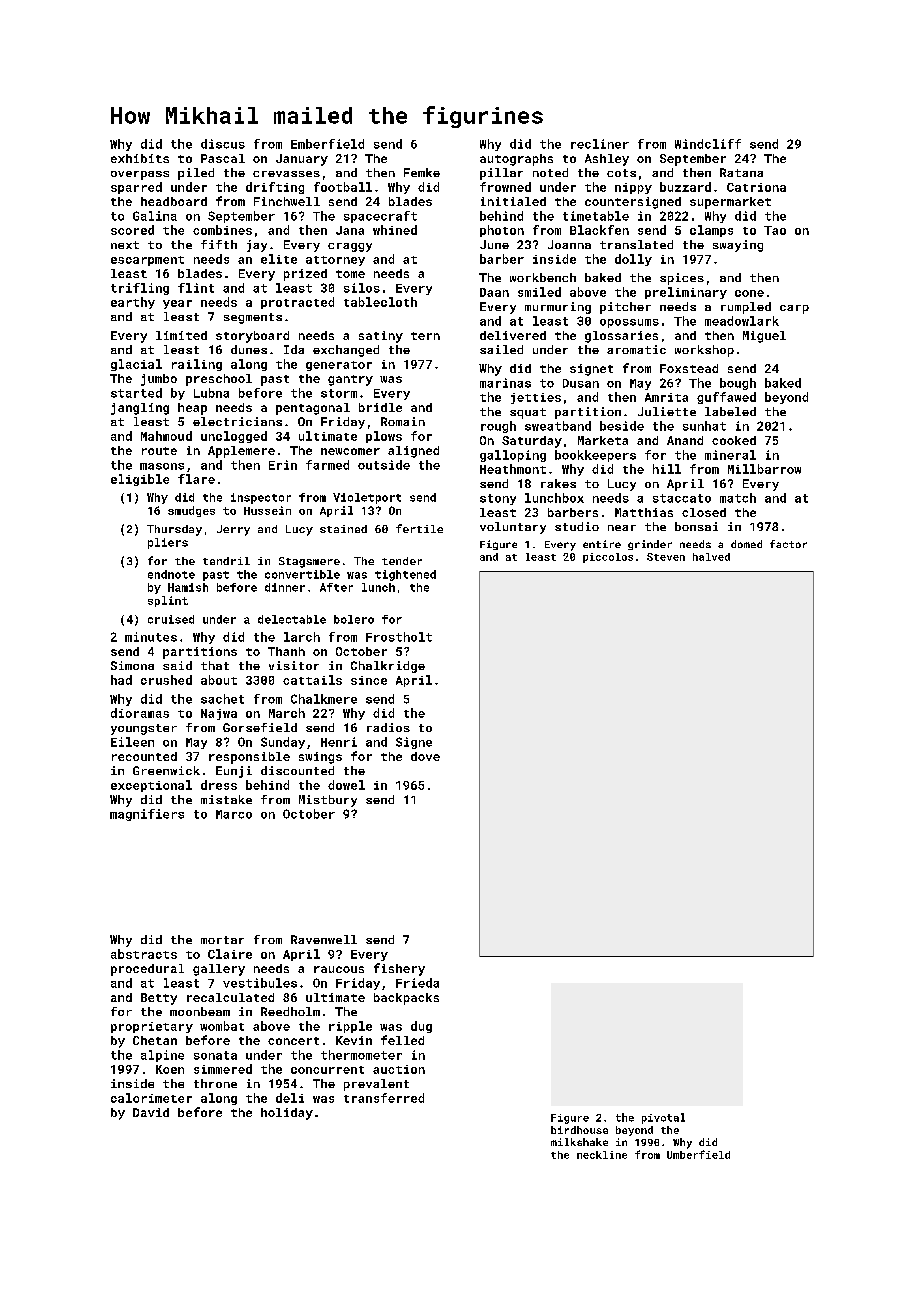 This page has width=924, height=1314. Describe the element at coordinates (708, 144) in the page. I see `Windcliff` at that location.
